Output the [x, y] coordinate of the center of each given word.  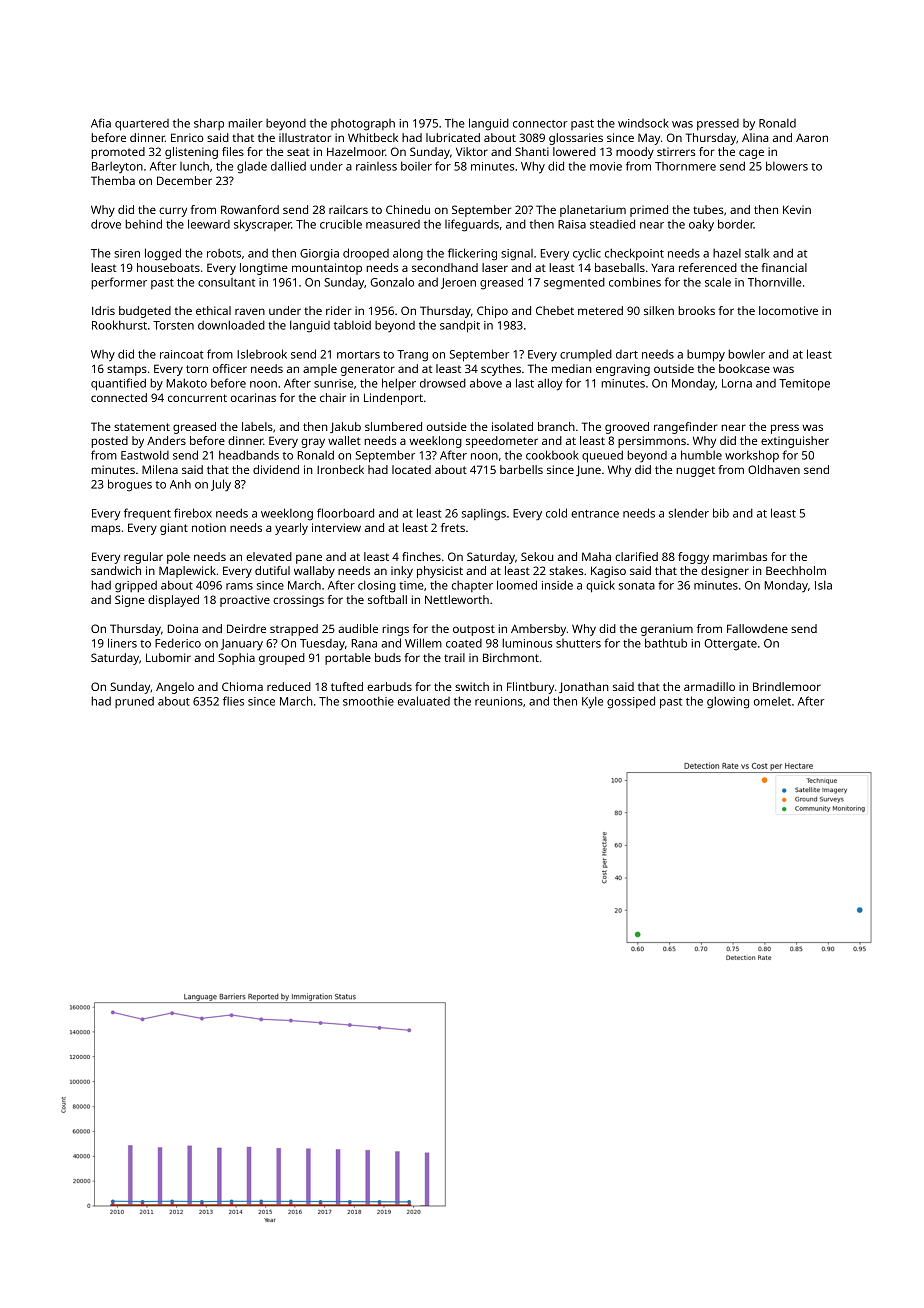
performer [119, 283]
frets [453, 527]
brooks [696, 310]
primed [649, 211]
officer [230, 368]
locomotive [788, 310]
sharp [209, 124]
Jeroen [458, 283]
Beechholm [796, 570]
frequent [147, 514]
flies [233, 701]
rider [339, 310]
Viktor [472, 151]
